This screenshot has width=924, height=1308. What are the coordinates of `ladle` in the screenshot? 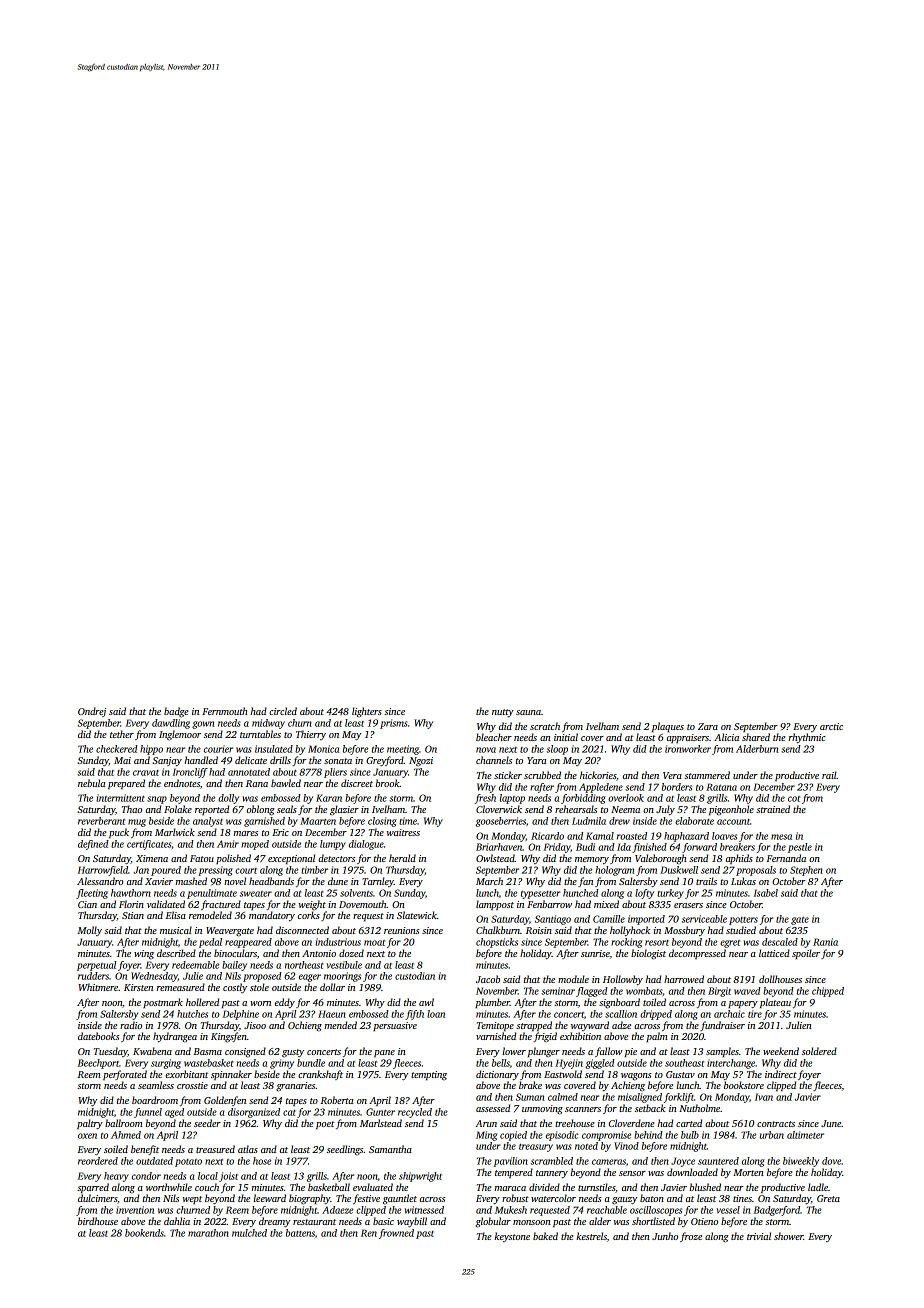 It's located at (818, 1187).
